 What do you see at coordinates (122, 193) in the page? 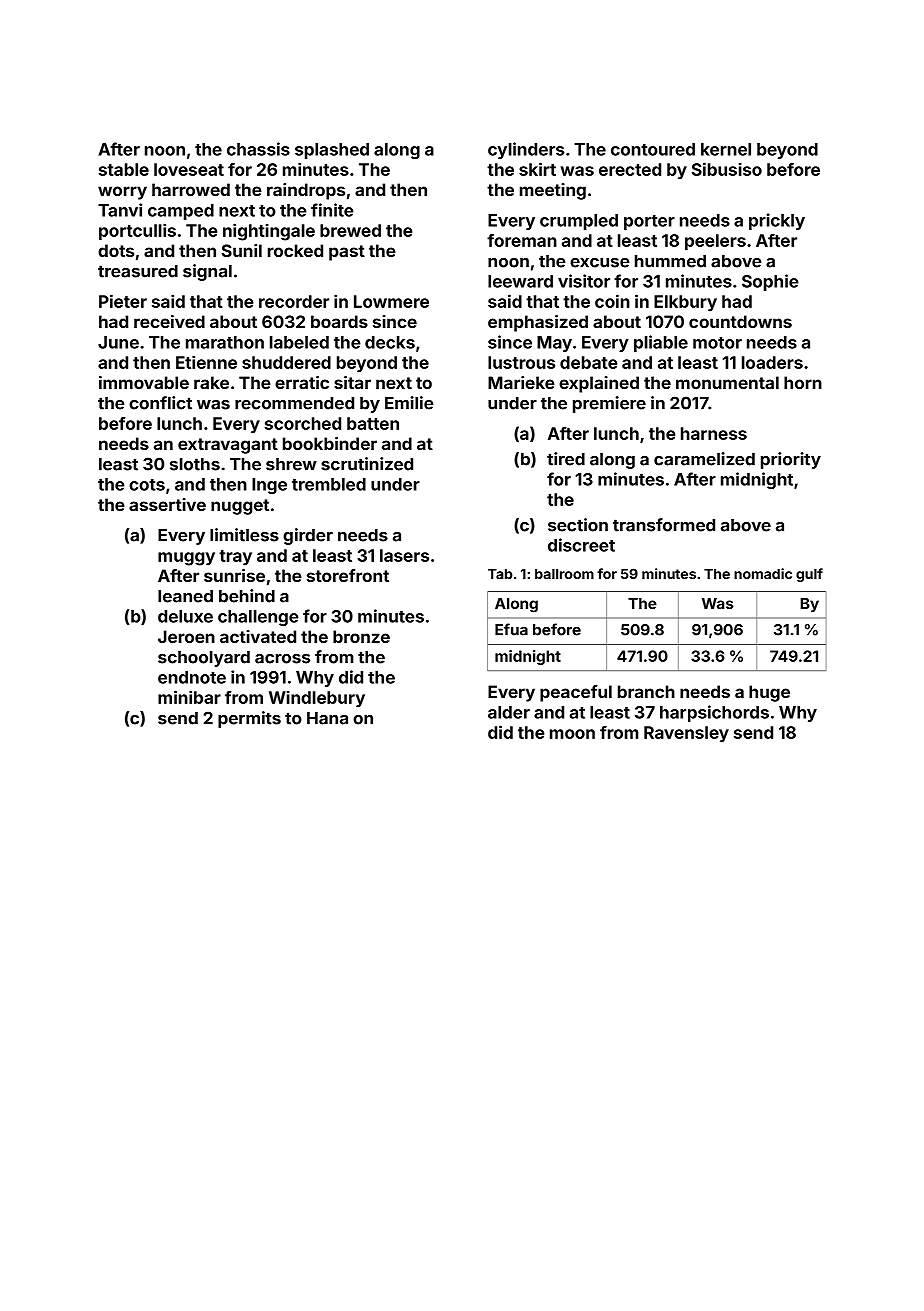
I see `worry` at bounding box center [122, 193].
